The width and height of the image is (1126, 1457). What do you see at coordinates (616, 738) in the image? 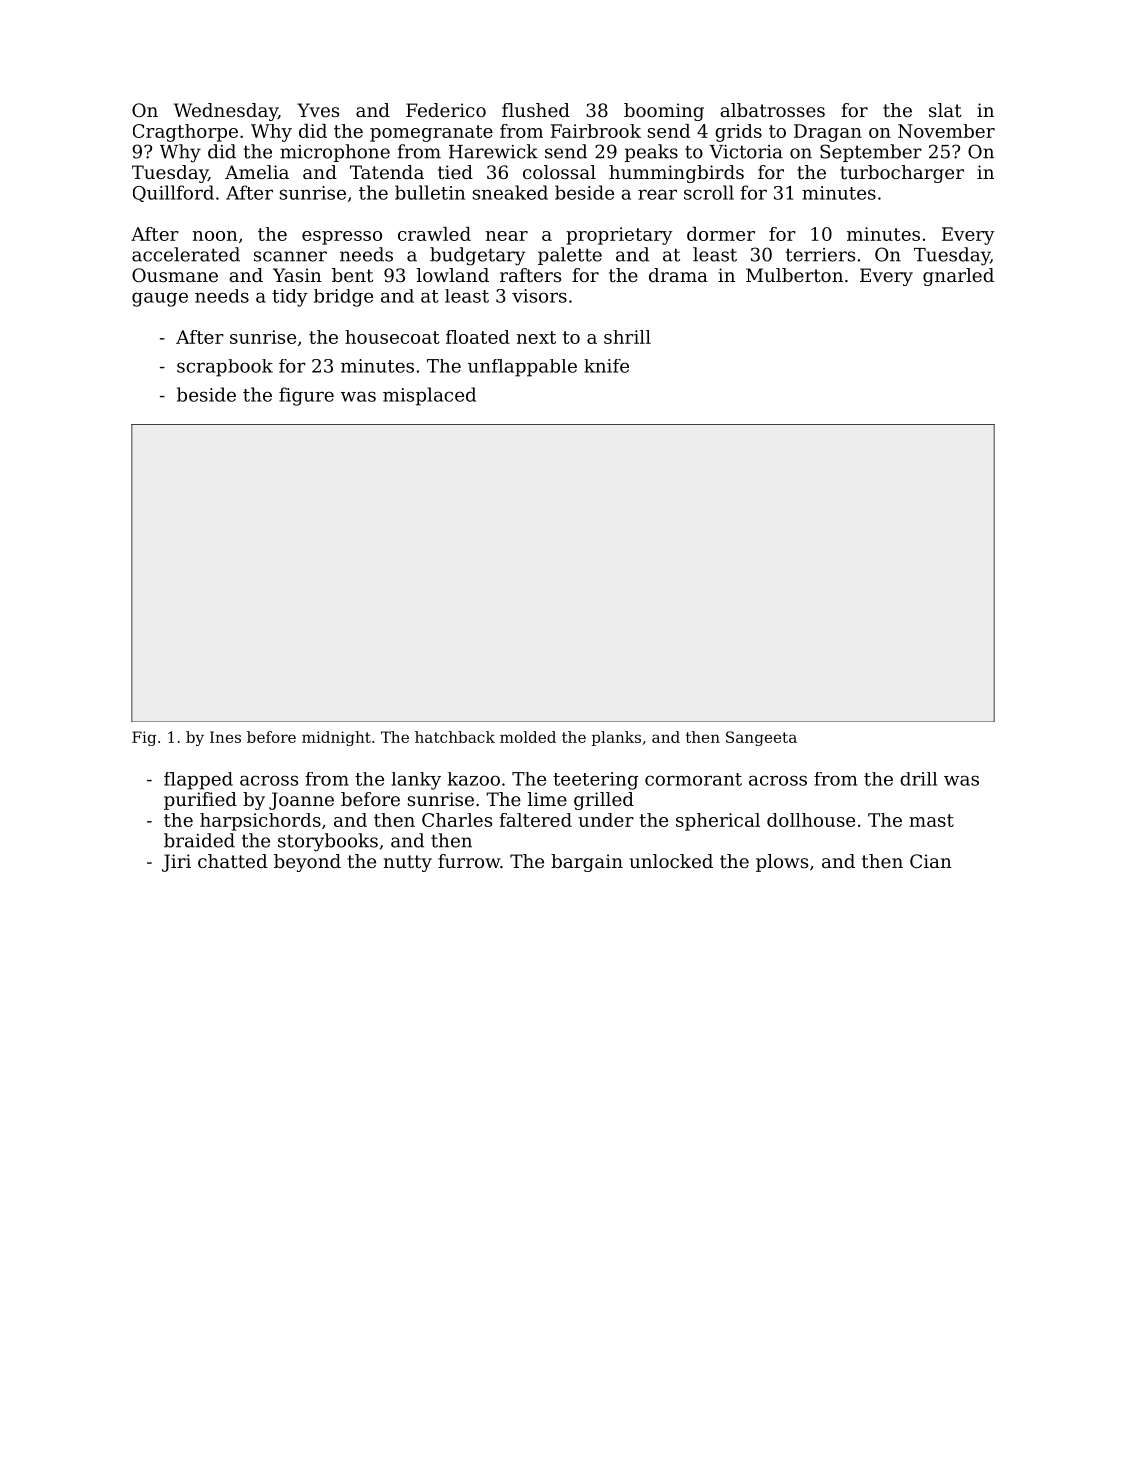
I see `planks` at bounding box center [616, 738].
